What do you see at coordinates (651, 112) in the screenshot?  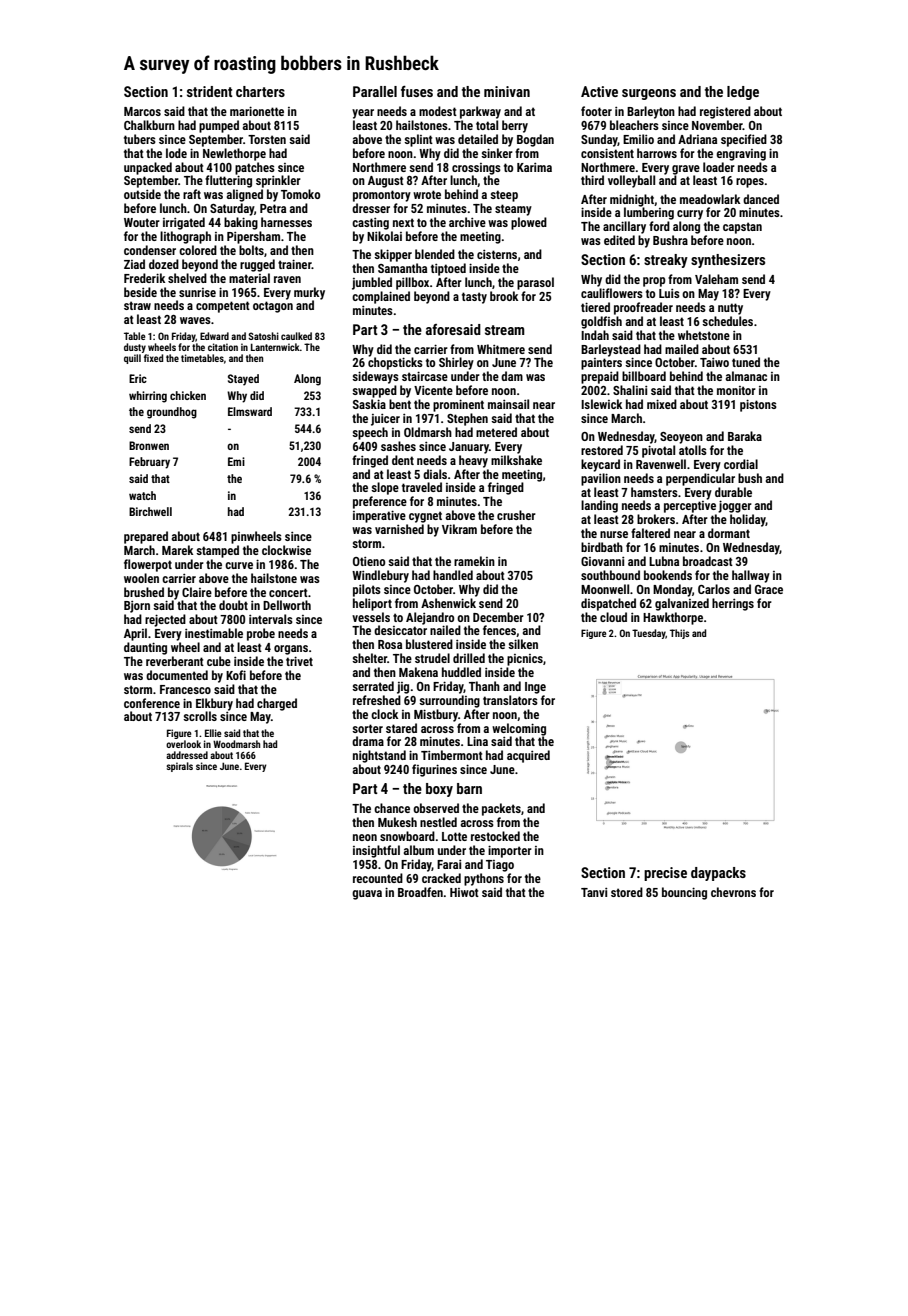 I see `Barleyton` at bounding box center [651, 112].
